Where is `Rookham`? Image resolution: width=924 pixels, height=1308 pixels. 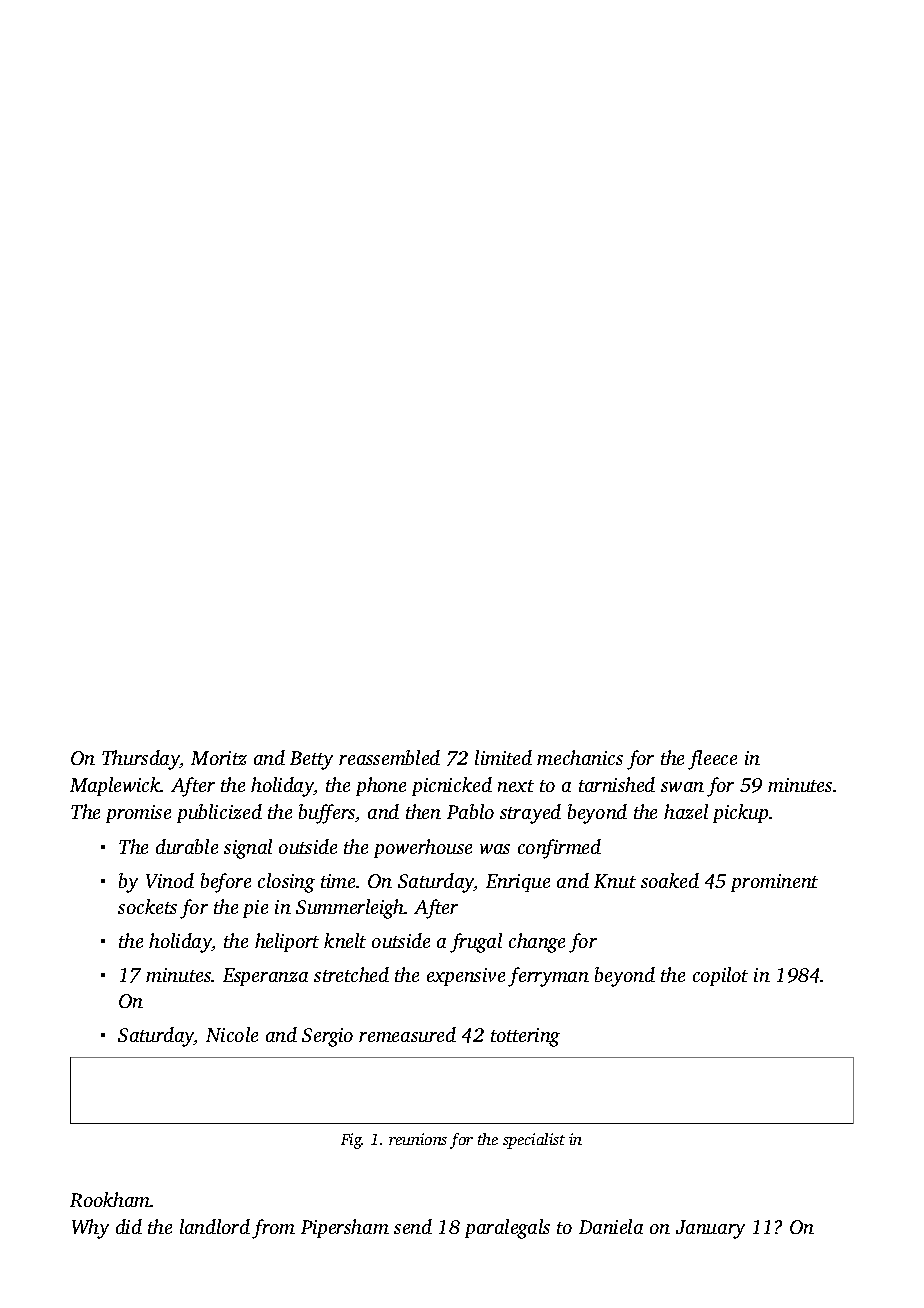
Rookham is located at coordinates (110, 1199).
